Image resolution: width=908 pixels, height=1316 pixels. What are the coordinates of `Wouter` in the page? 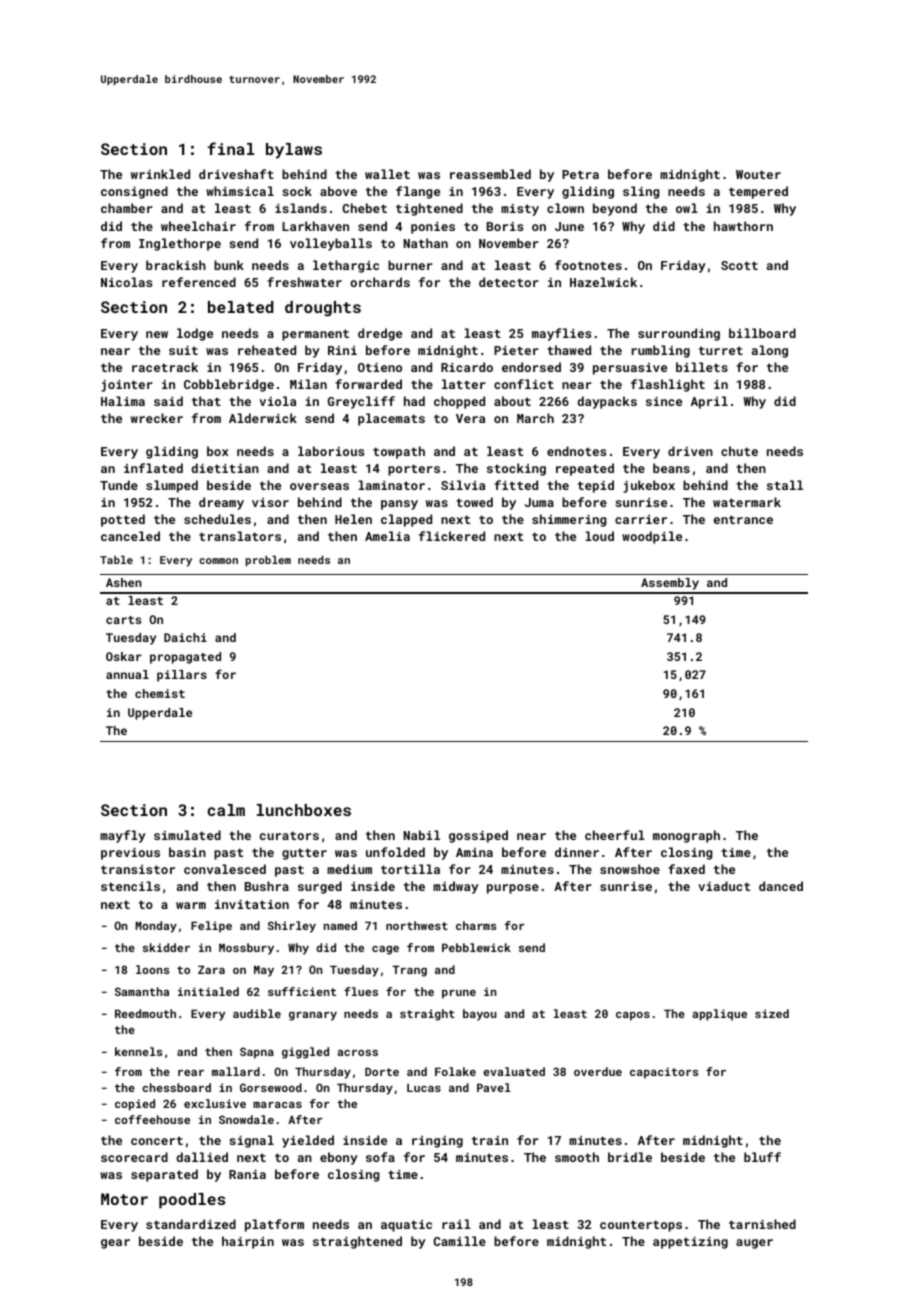 It's located at (758, 174).
